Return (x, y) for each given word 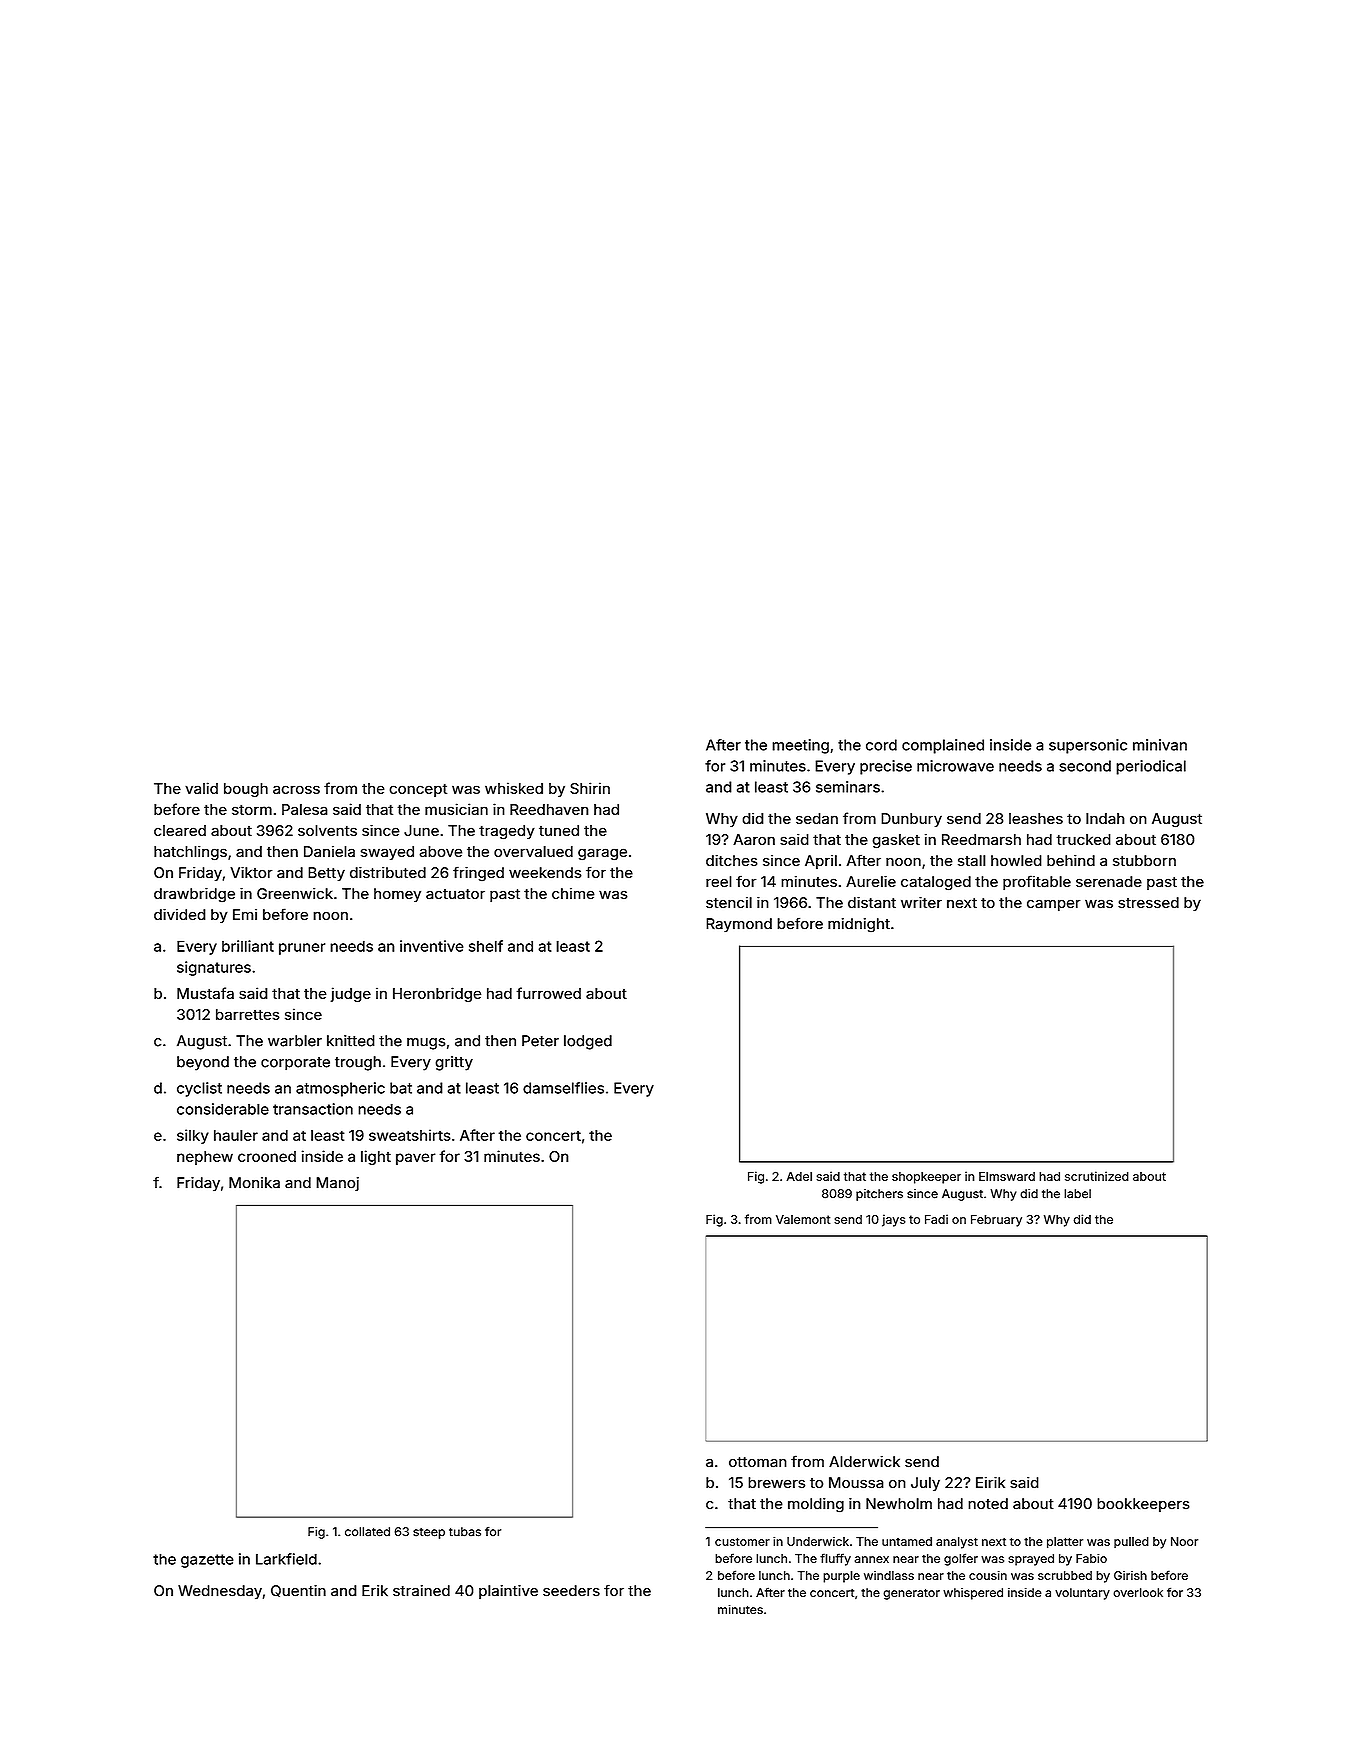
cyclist (199, 1089)
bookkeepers (1143, 1505)
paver (416, 1159)
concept (418, 790)
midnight (859, 925)
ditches (732, 861)
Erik (375, 1591)
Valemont (803, 1219)
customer (742, 1541)
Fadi (936, 1219)
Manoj (337, 1184)
